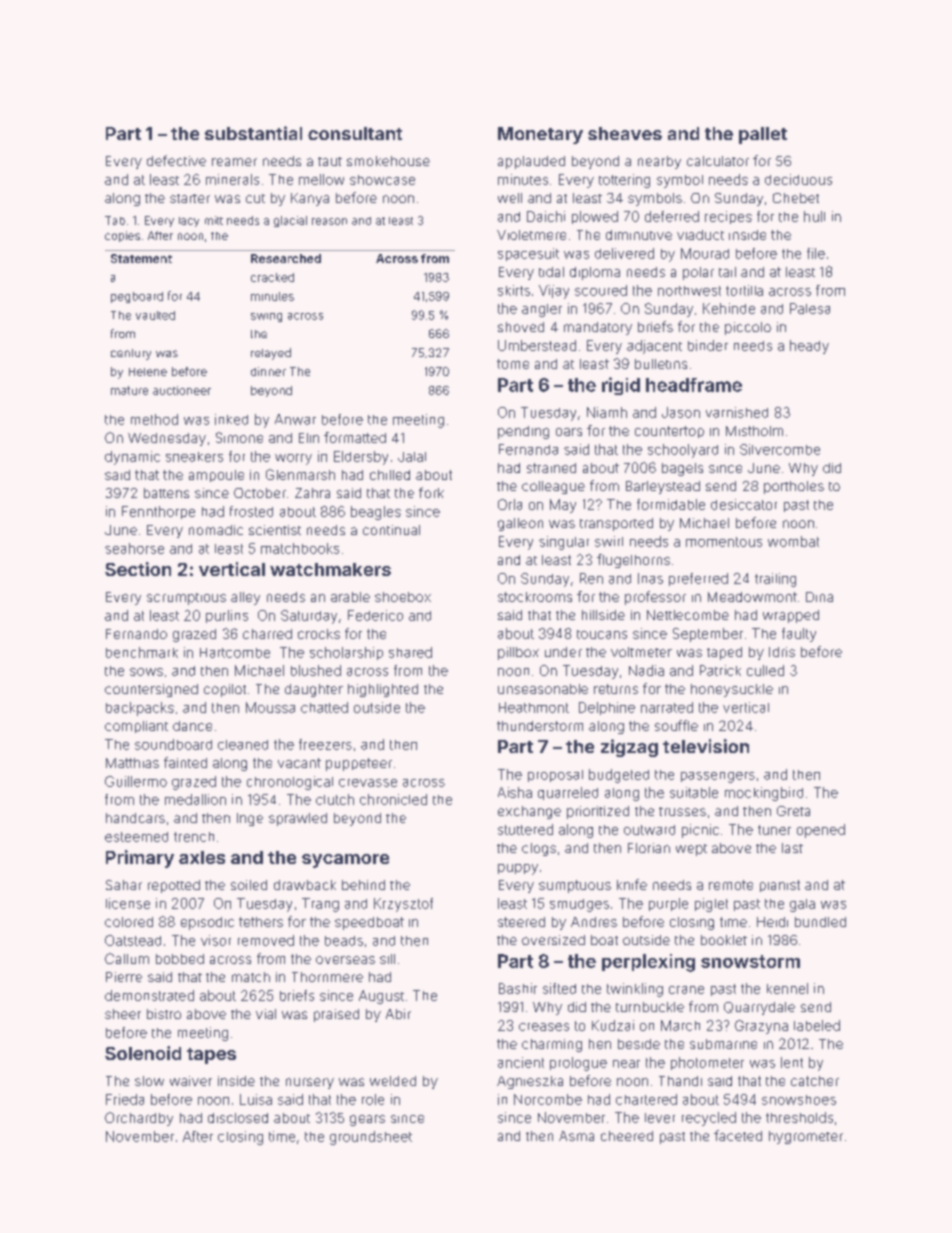  What do you see at coordinates (138, 569) in the screenshot?
I see `Section` at bounding box center [138, 569].
